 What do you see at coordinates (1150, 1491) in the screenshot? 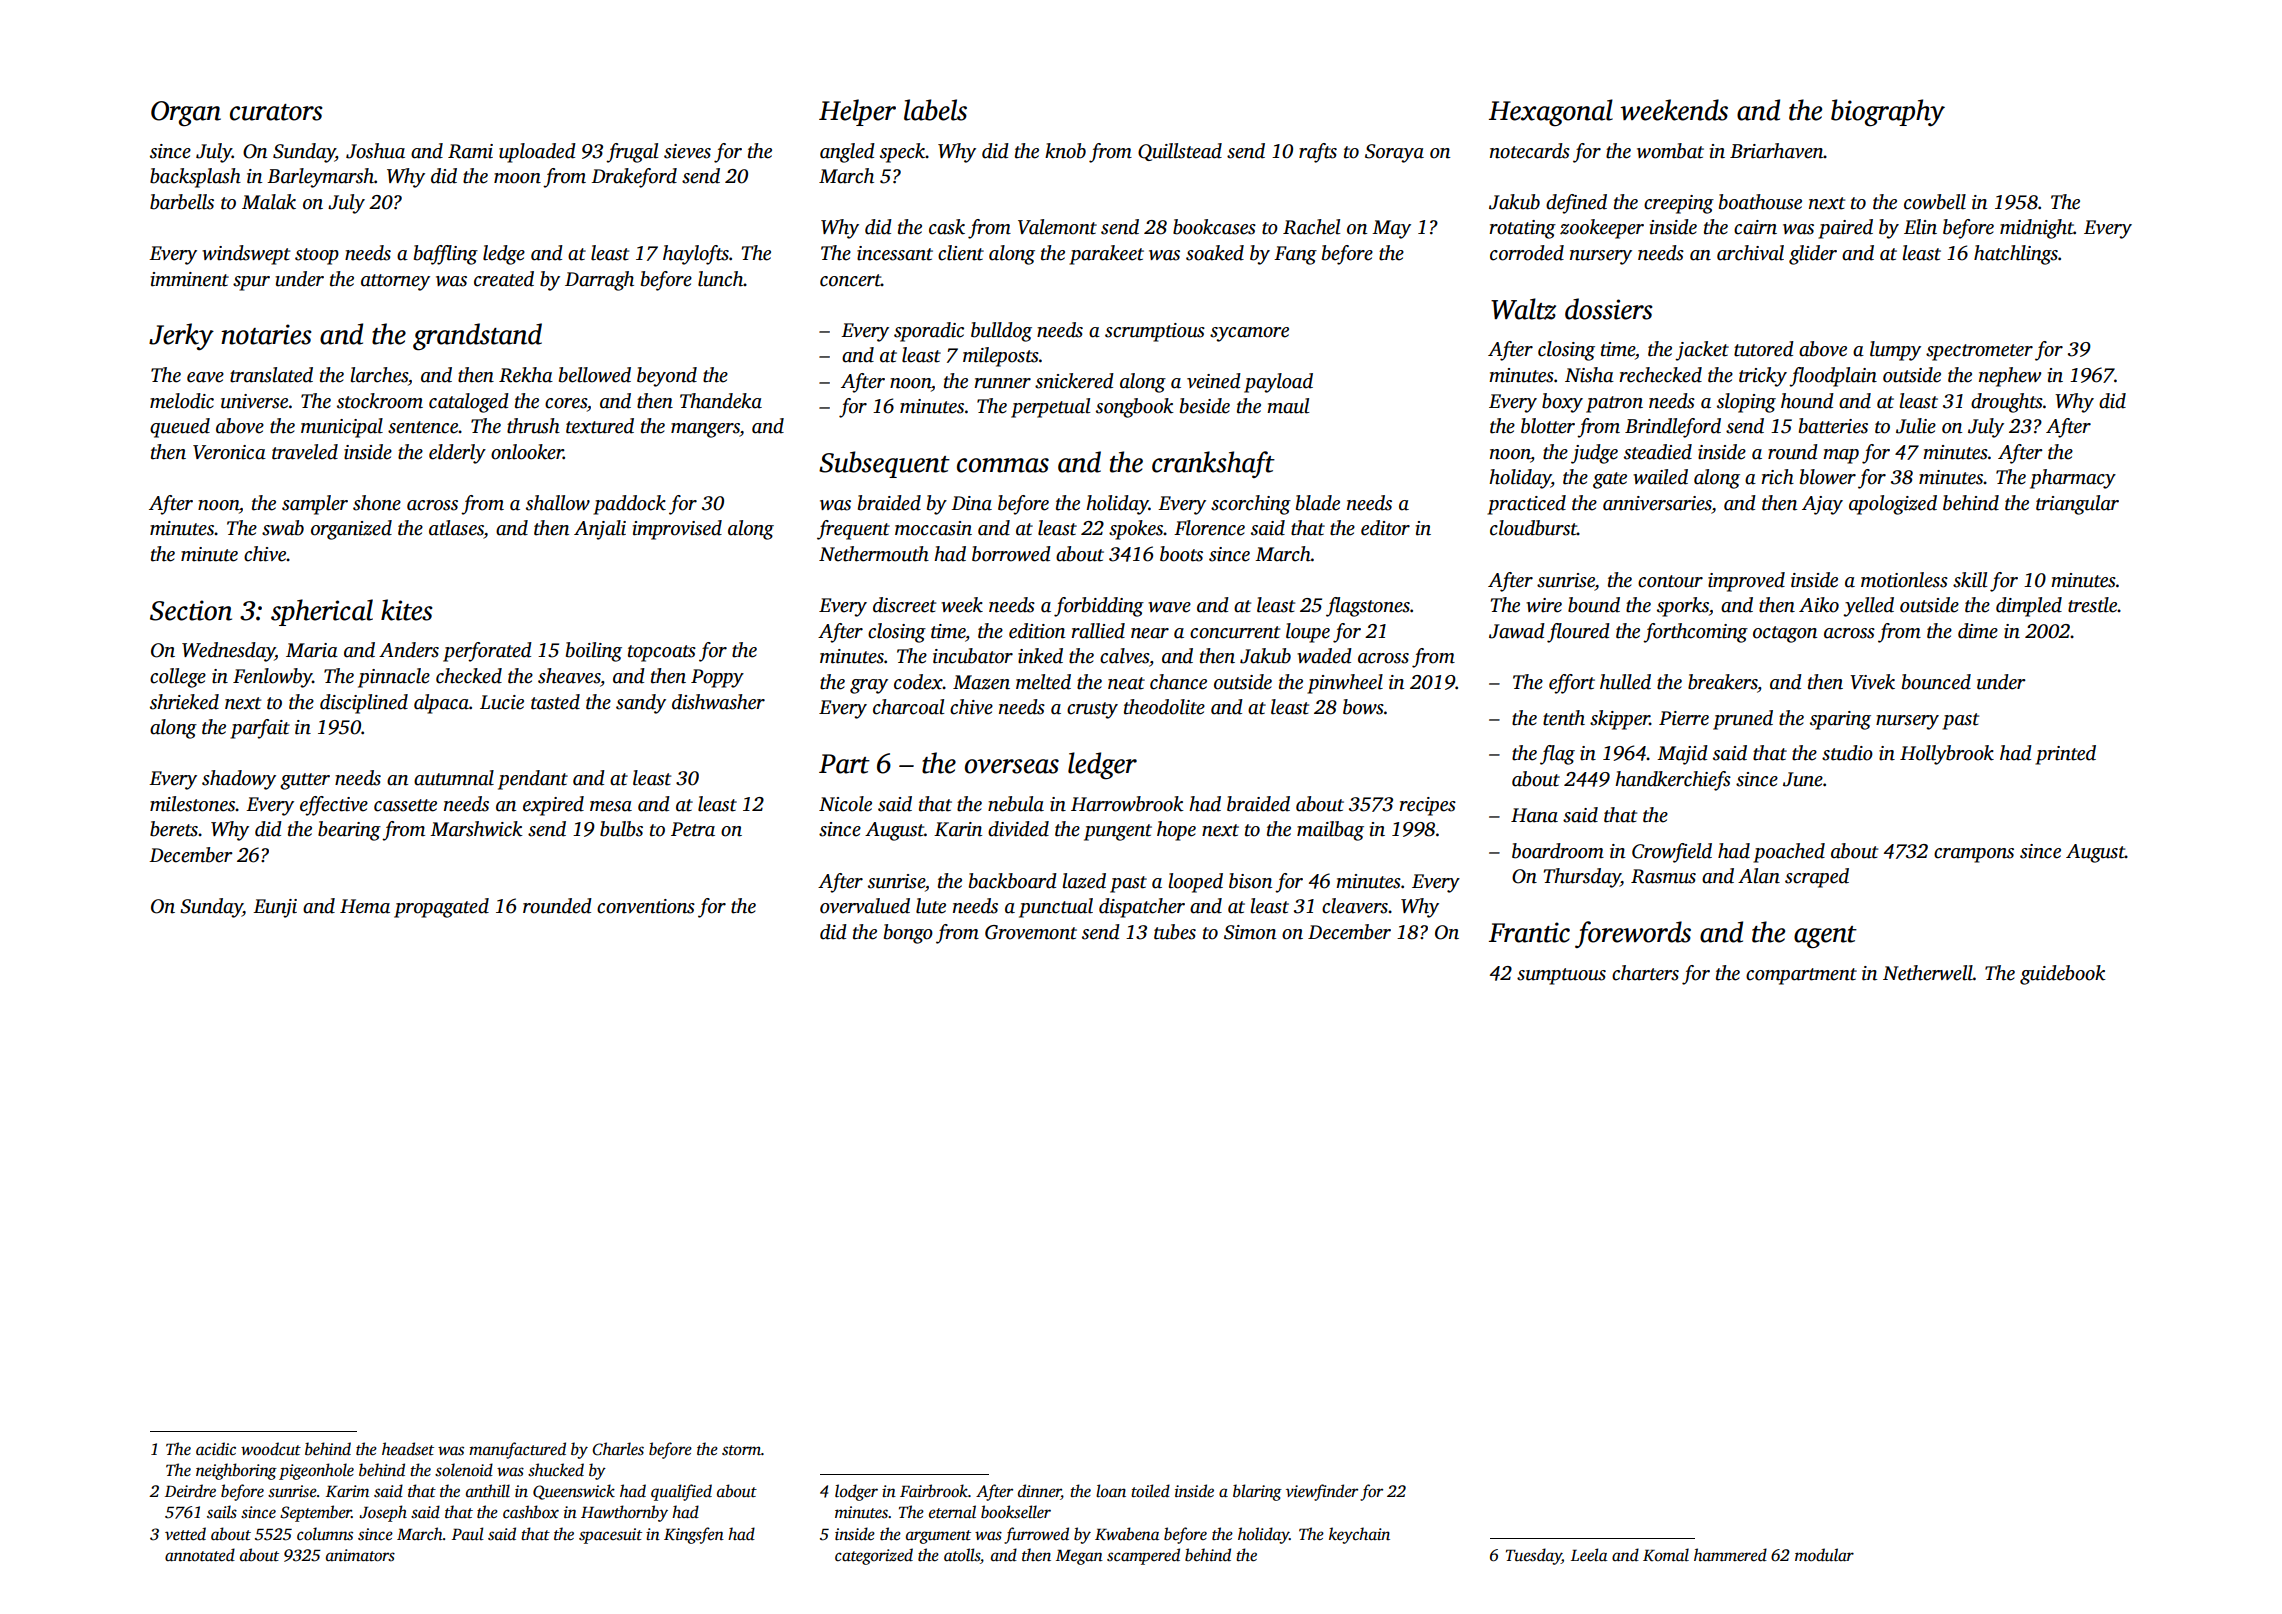
I see `toiled` at bounding box center [1150, 1491].
